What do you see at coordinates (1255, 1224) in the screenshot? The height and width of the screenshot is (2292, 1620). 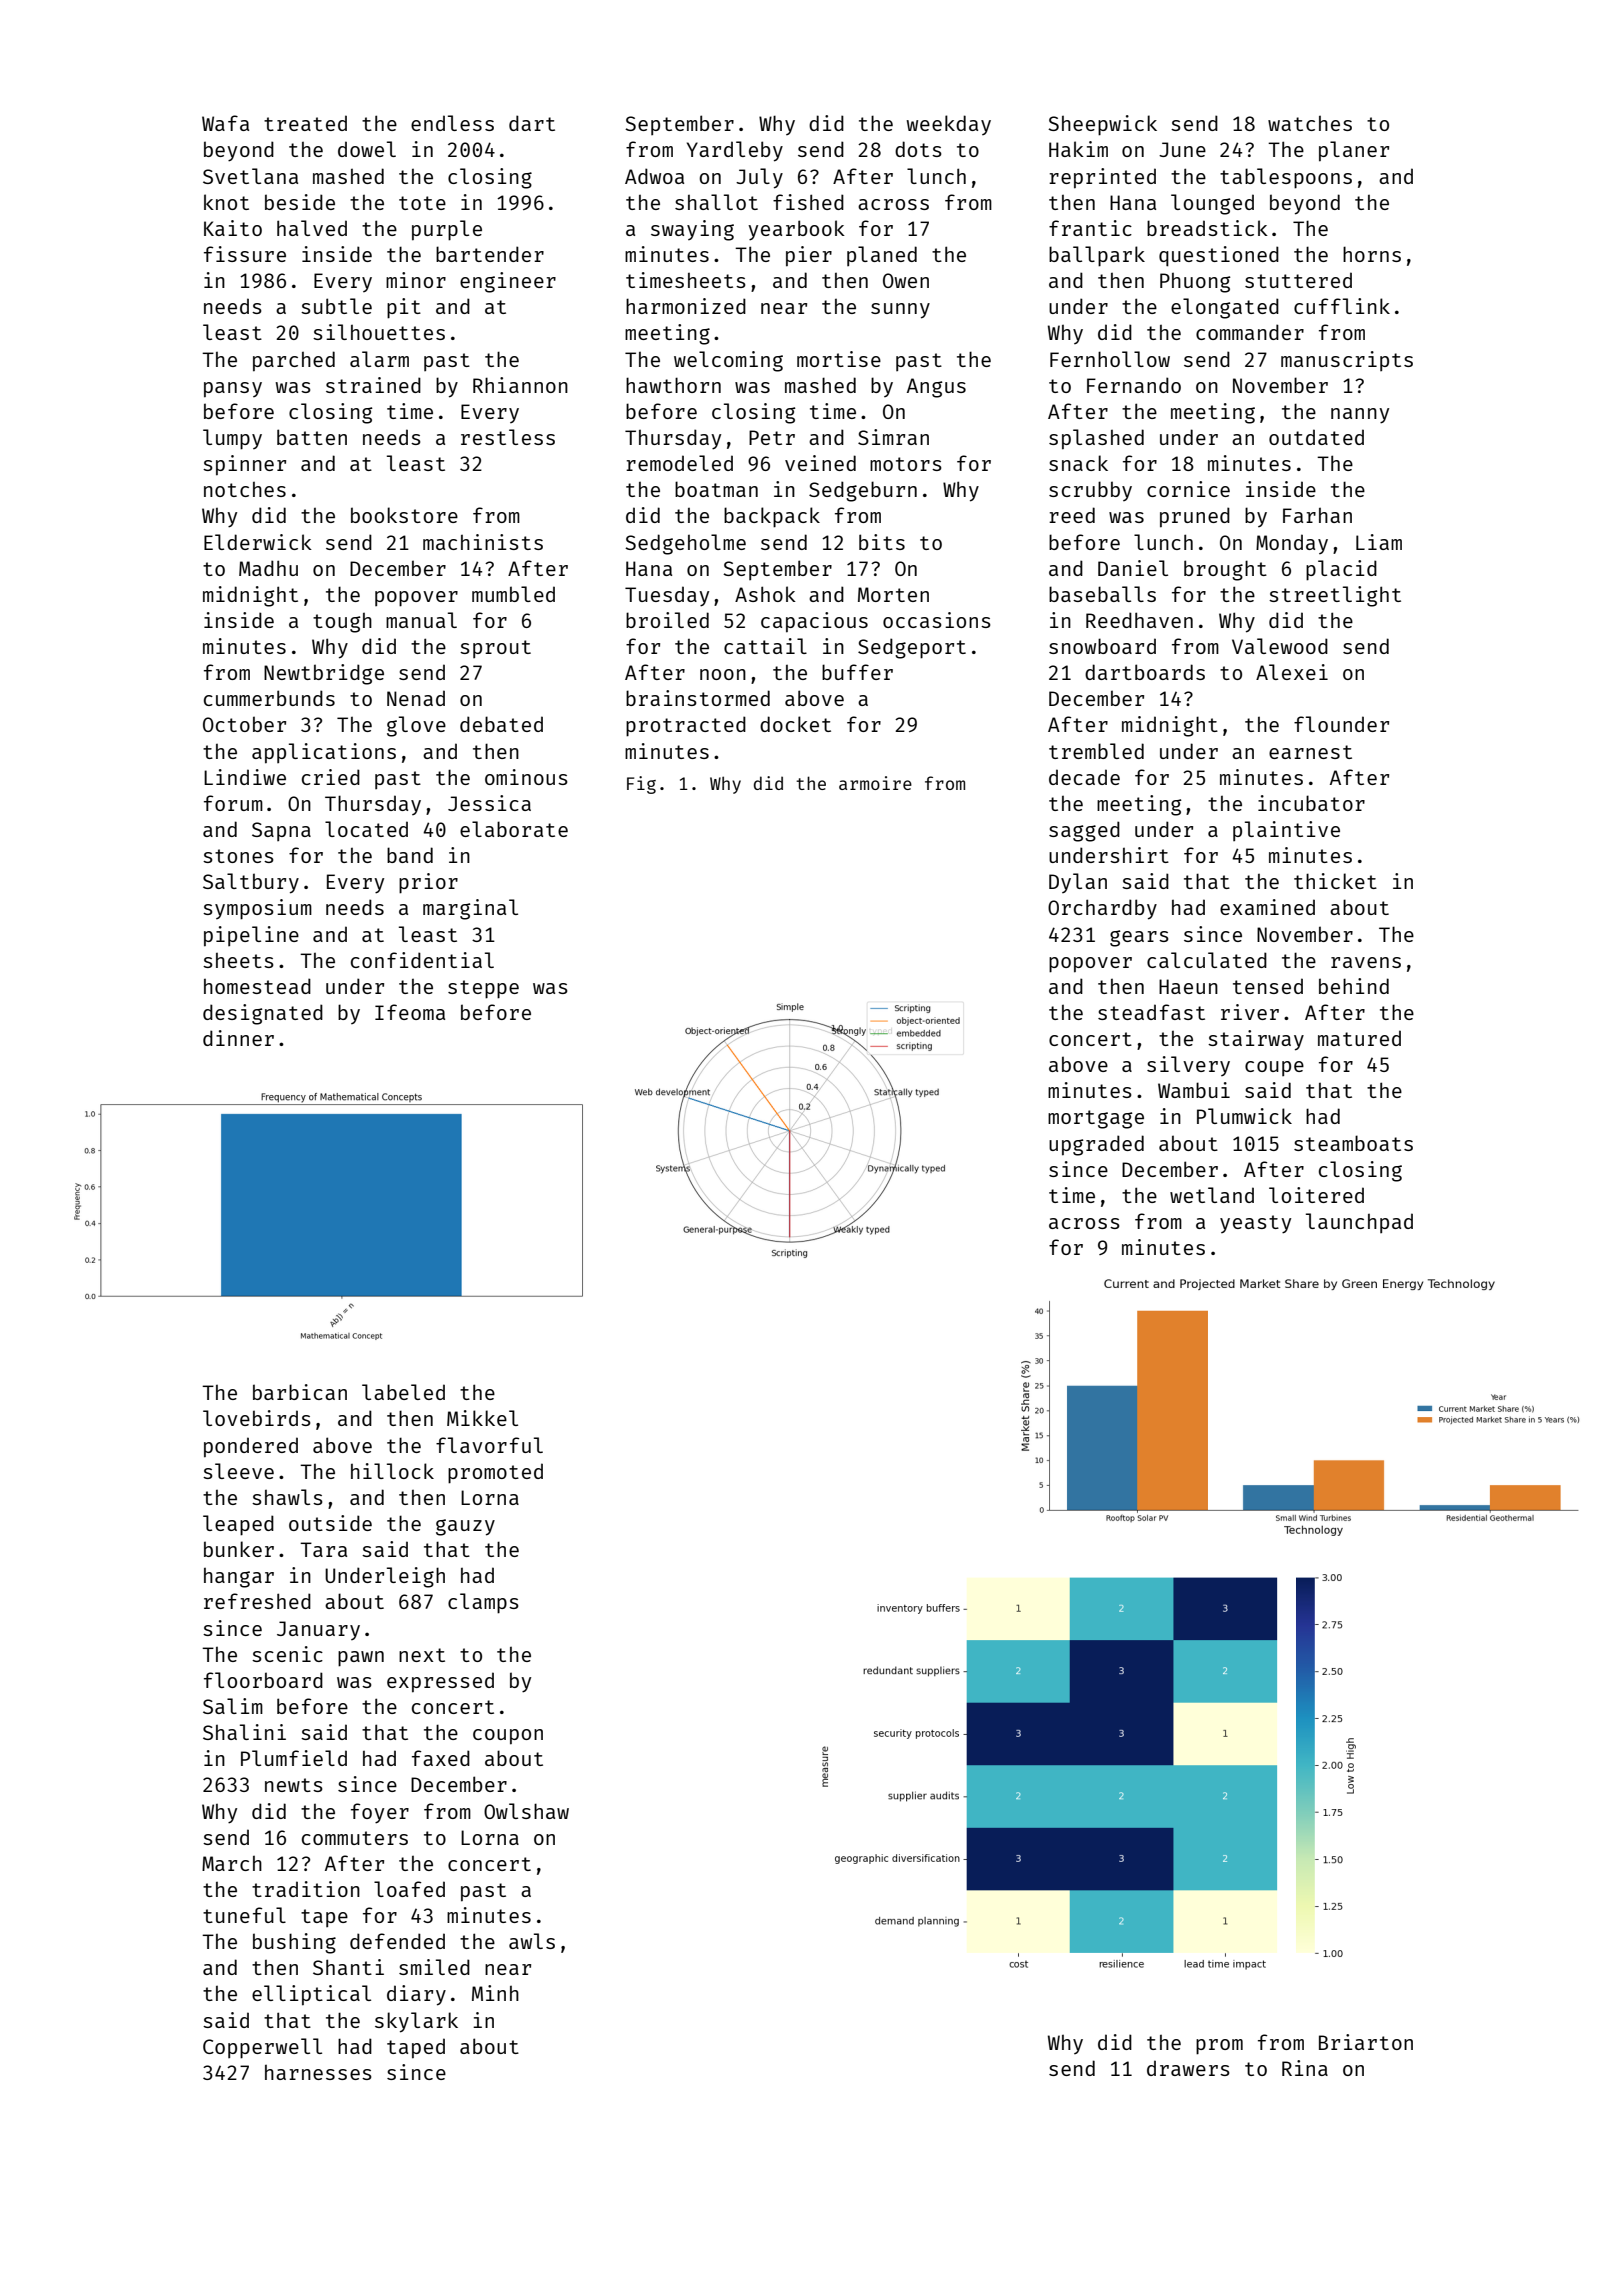 I see `yeasty` at bounding box center [1255, 1224].
